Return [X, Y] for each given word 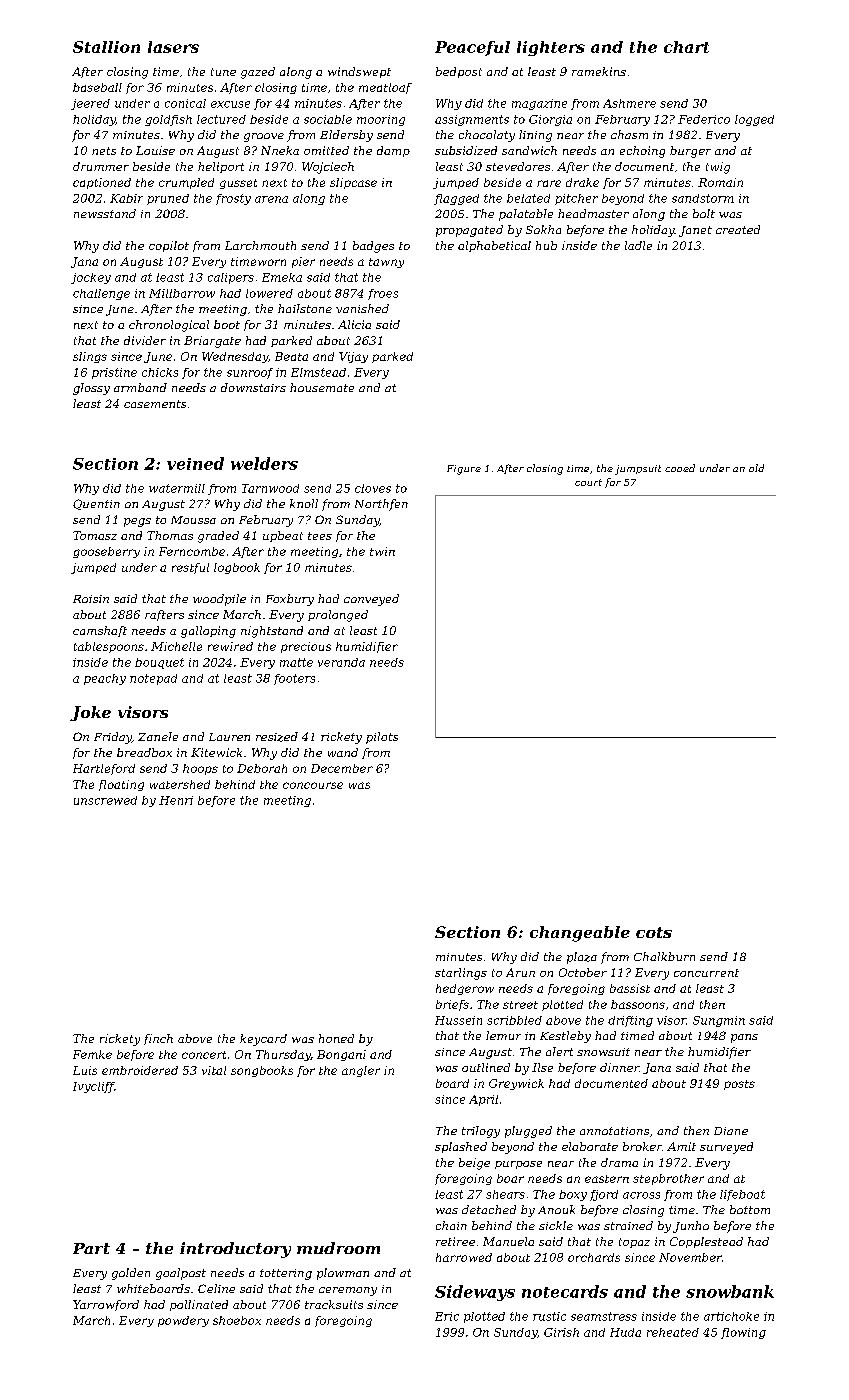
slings [90, 357]
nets [104, 151]
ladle [638, 245]
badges [373, 247]
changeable [580, 934]
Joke [90, 713]
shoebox [237, 1320]
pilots [382, 738]
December [342, 768]
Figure [464, 470]
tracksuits [334, 1304]
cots [654, 932]
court [588, 482]
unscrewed [105, 800]
